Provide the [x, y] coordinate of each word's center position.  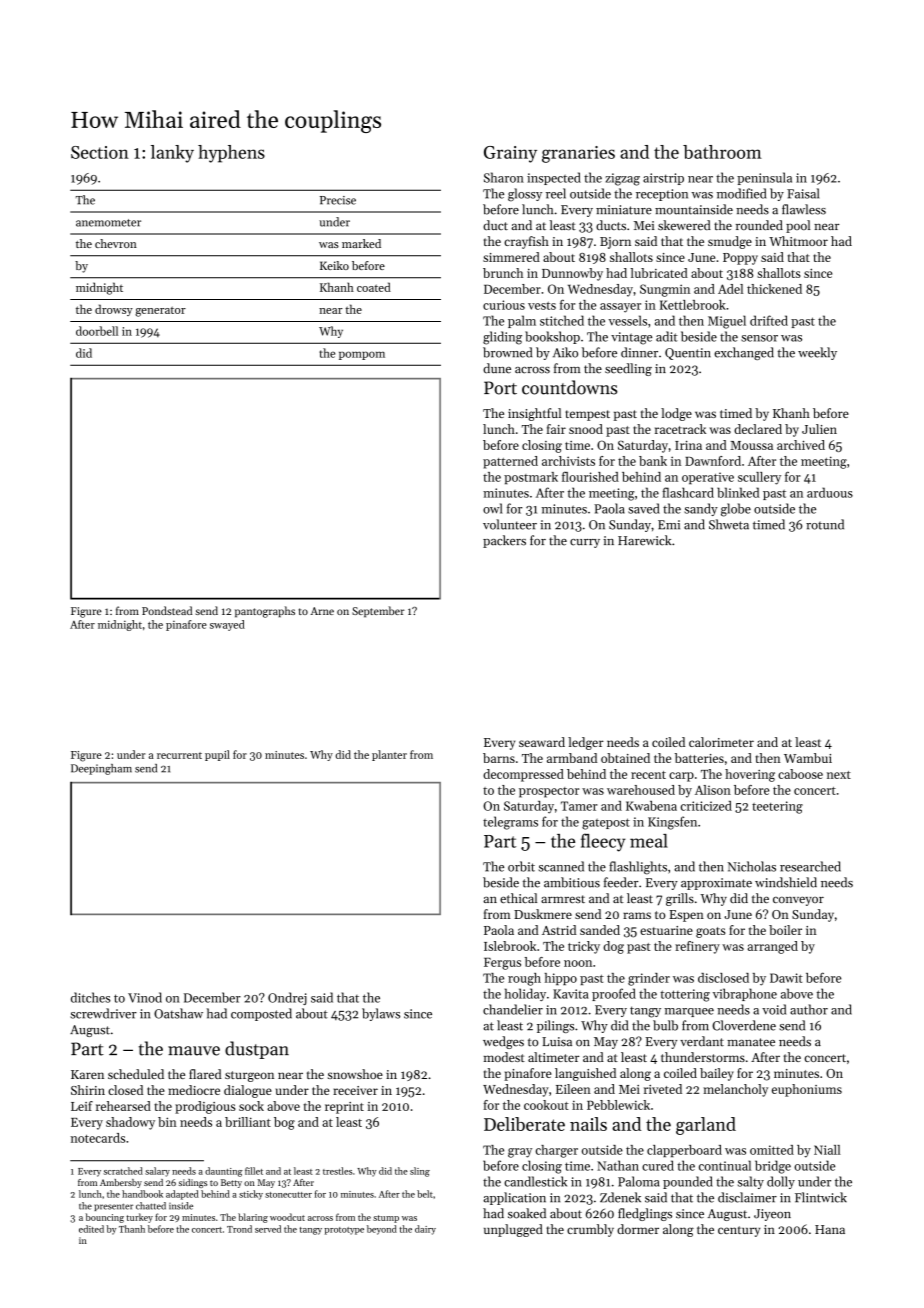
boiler [785, 930]
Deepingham [101, 769]
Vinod [145, 997]
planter [389, 755]
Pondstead [167, 610]
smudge [730, 242]
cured [658, 1165]
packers [504, 541]
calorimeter [721, 742]
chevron [116, 243]
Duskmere [543, 914]
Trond [239, 1229]
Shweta [729, 524]
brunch [503, 273]
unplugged [513, 1230]
